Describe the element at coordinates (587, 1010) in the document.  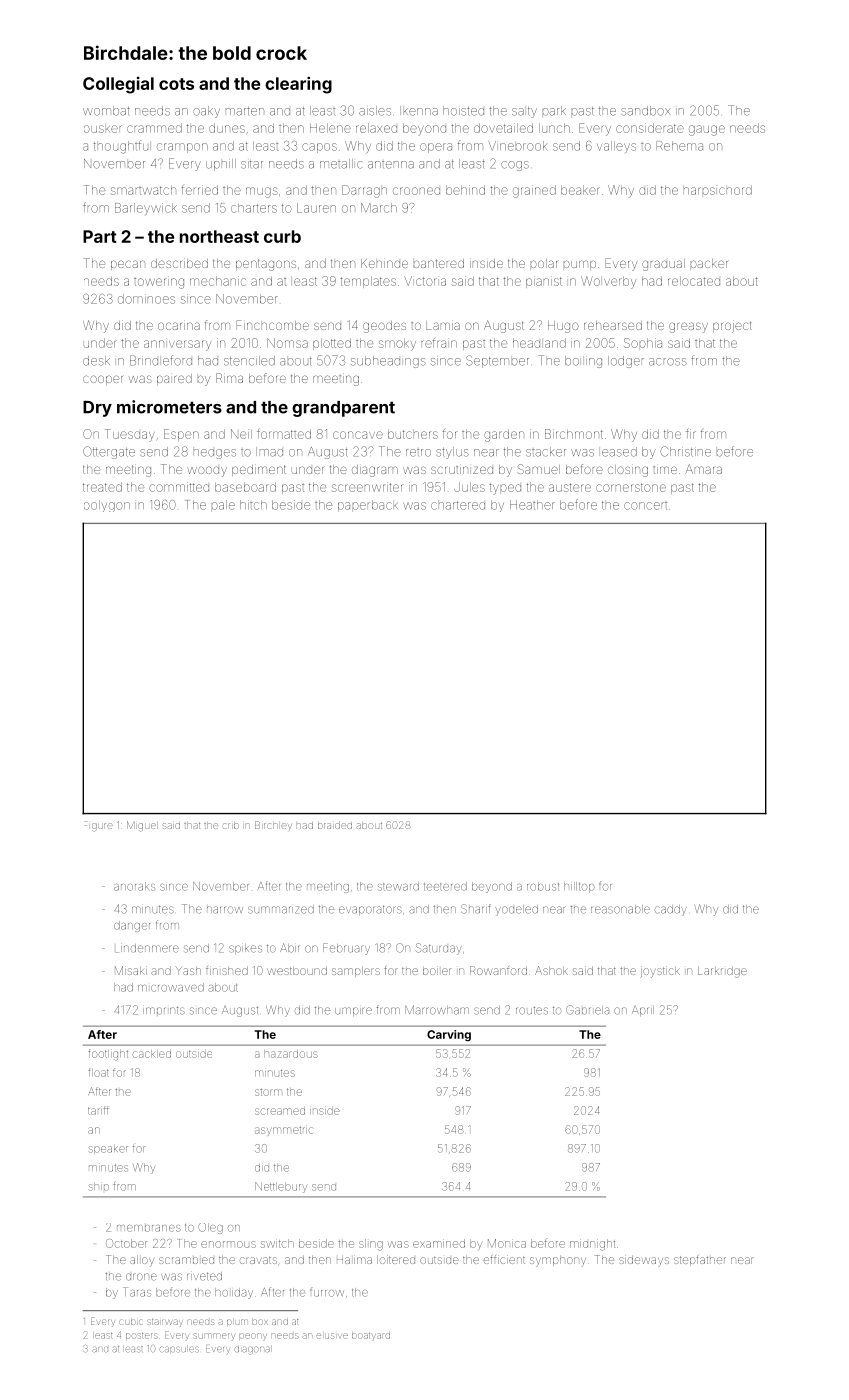
I see `Gabriela` at that location.
